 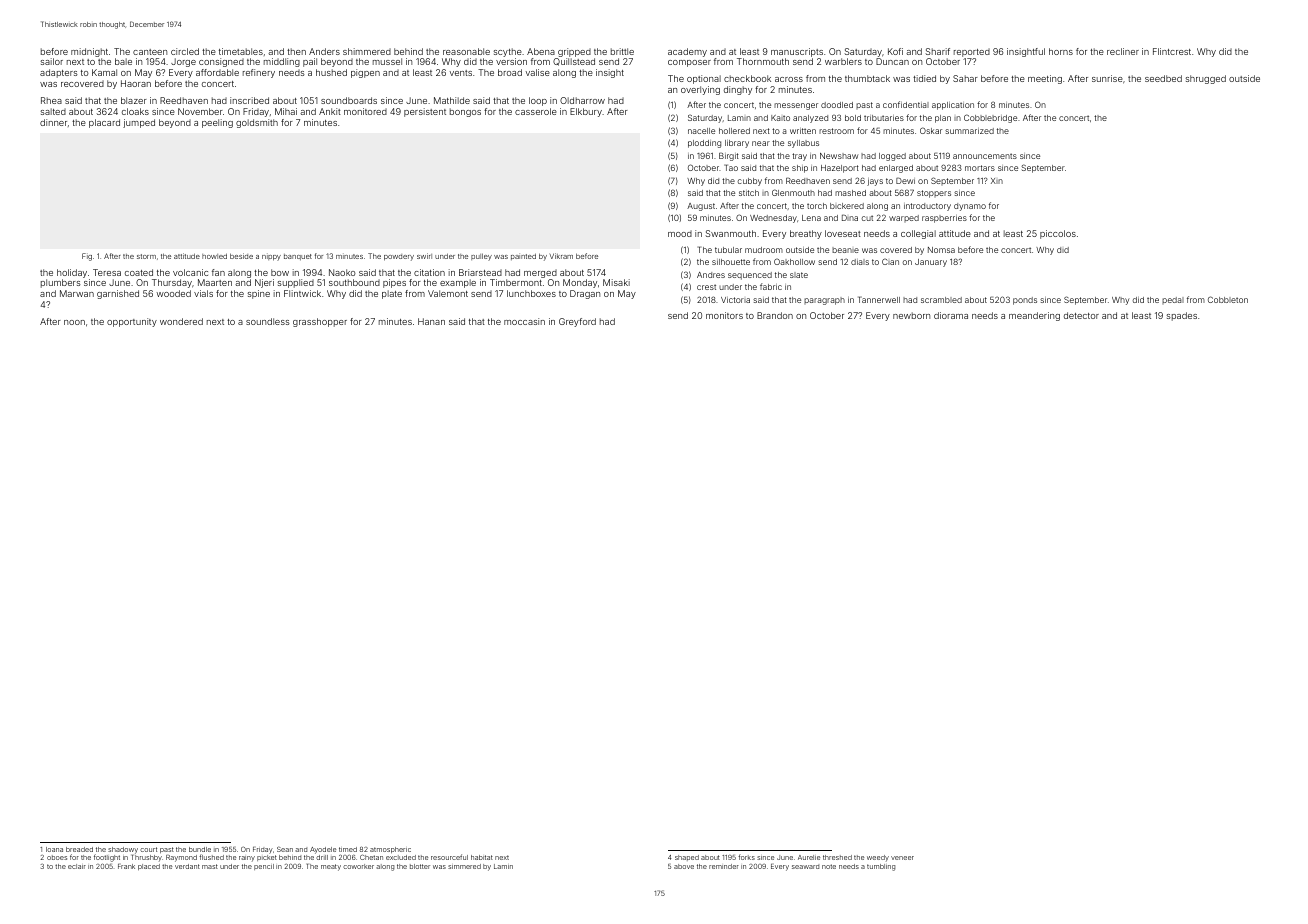 What do you see at coordinates (577, 322) in the image?
I see `Greyford` at bounding box center [577, 322].
